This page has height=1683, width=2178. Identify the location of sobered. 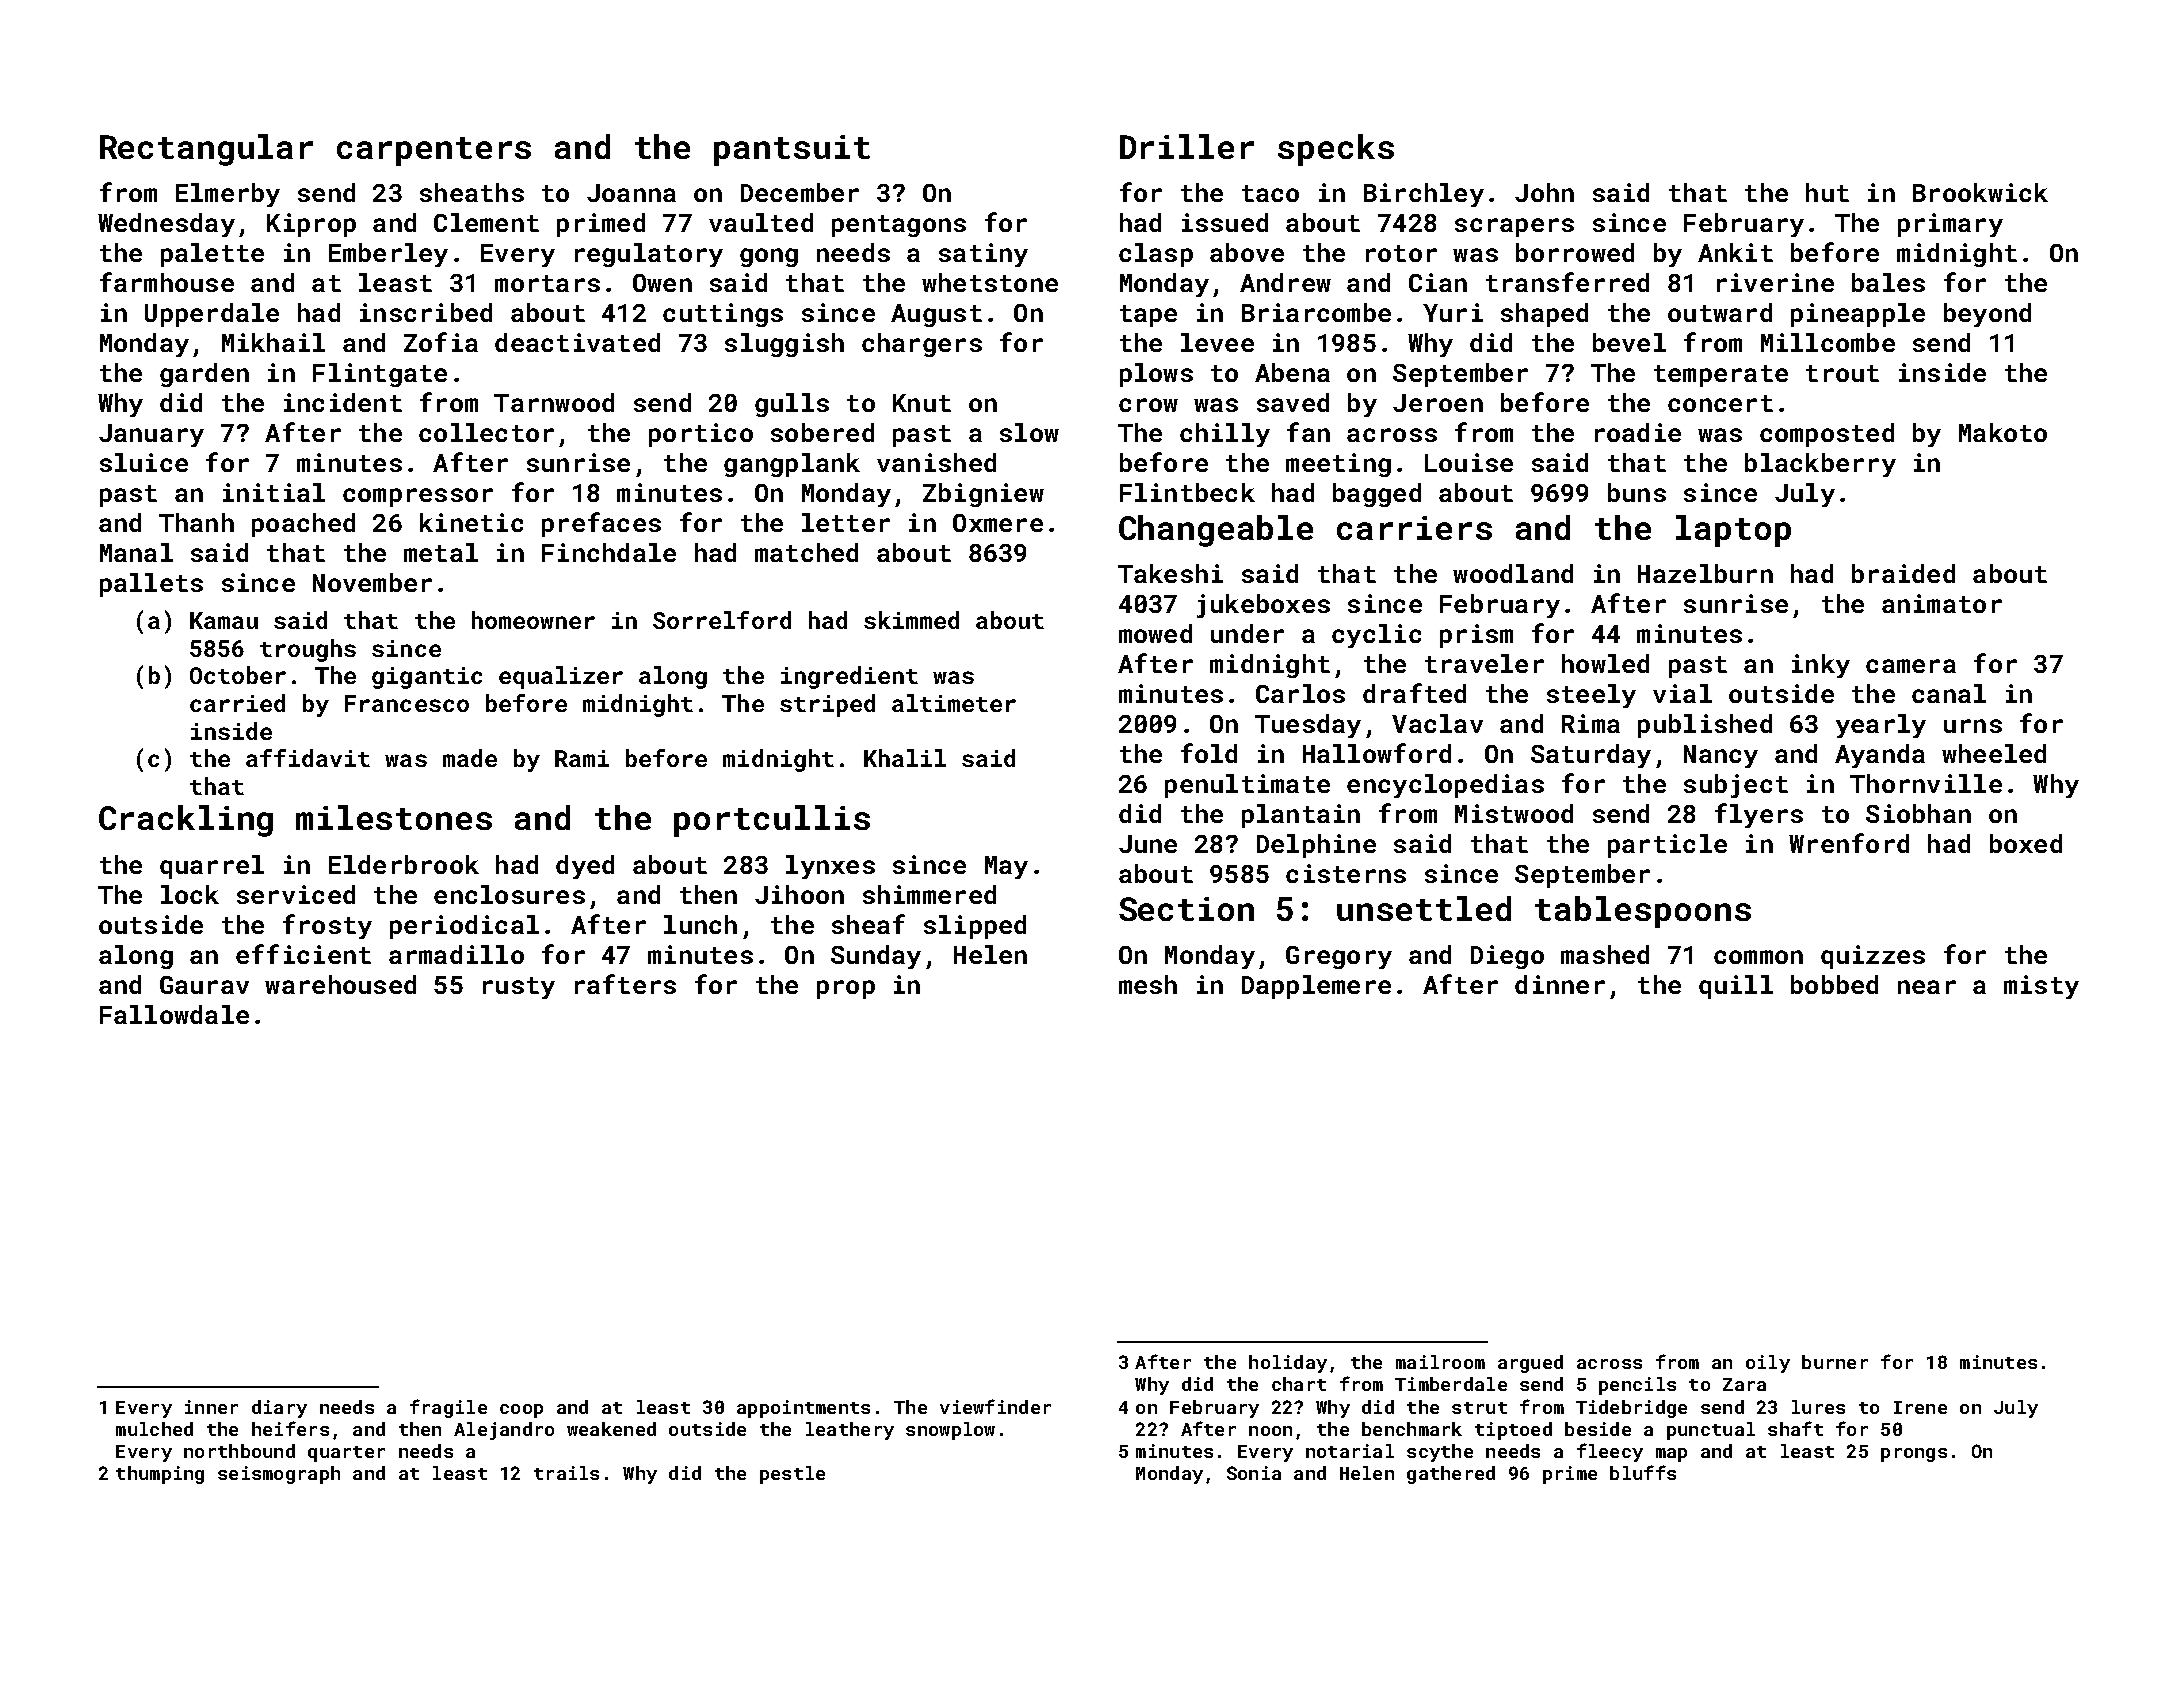
(822, 432).
